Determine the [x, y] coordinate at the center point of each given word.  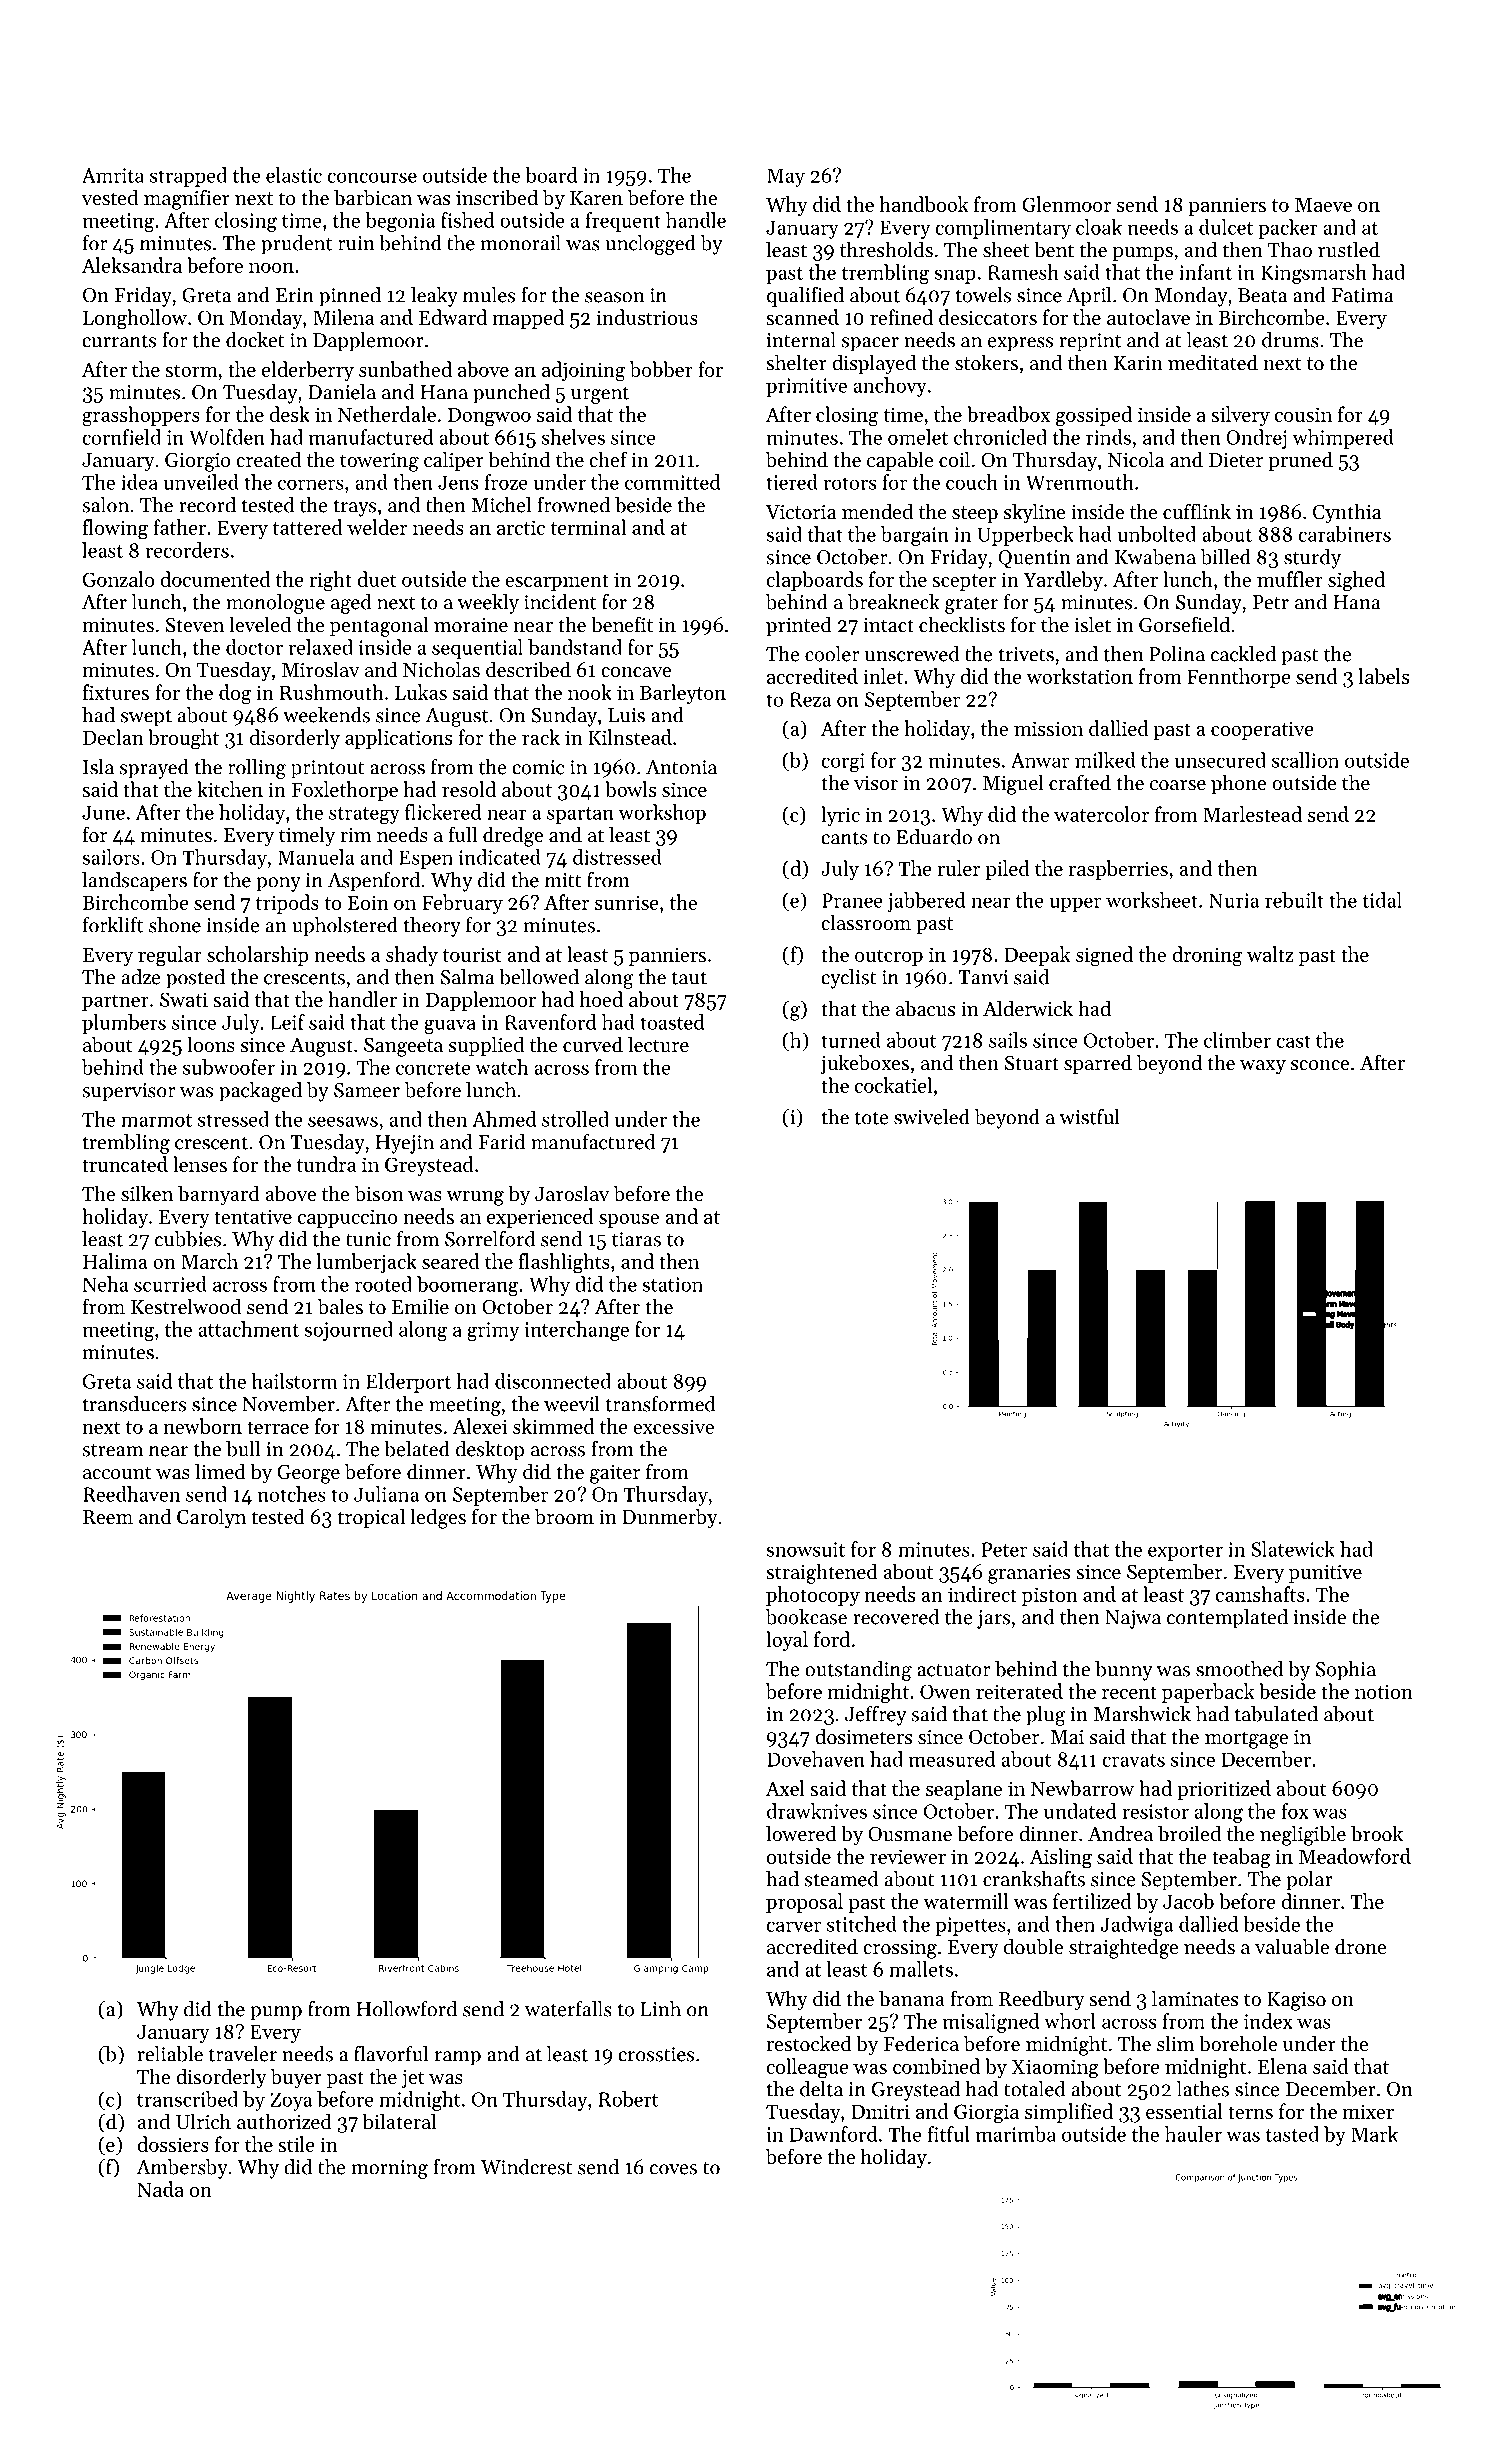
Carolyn [211, 1518]
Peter [1004, 1549]
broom [564, 1516]
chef [608, 459]
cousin [1303, 414]
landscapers [134, 882]
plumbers [124, 1024]
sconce [1320, 1065]
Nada [160, 2189]
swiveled [932, 1117]
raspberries [1118, 870]
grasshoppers [141, 416]
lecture [658, 1044]
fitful [949, 2134]
